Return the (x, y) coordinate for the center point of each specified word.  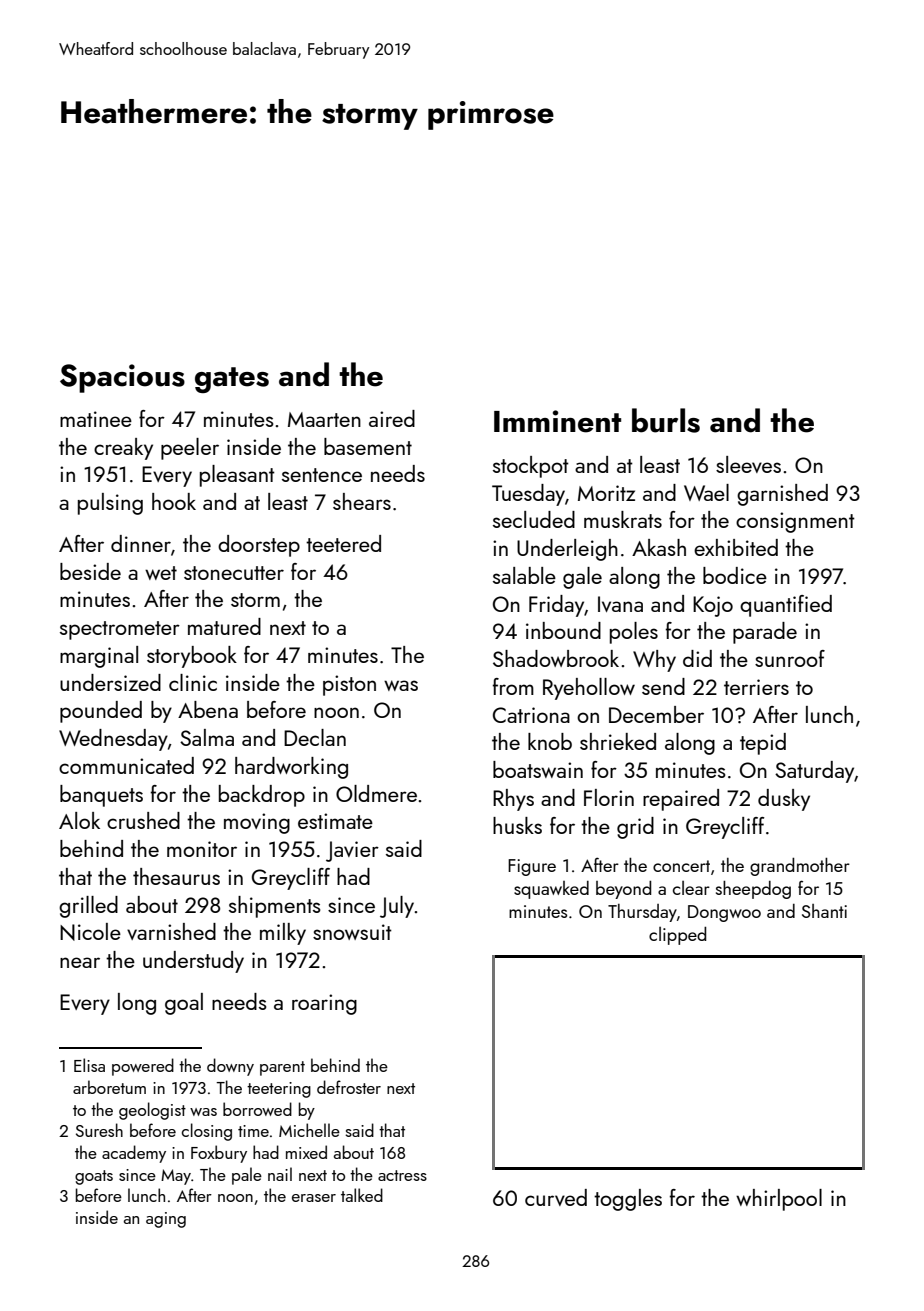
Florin (609, 797)
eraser (314, 1198)
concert (681, 866)
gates (232, 380)
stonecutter (234, 573)
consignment (795, 522)
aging (166, 1220)
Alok (79, 820)
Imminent (557, 421)
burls (666, 420)
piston (349, 685)
